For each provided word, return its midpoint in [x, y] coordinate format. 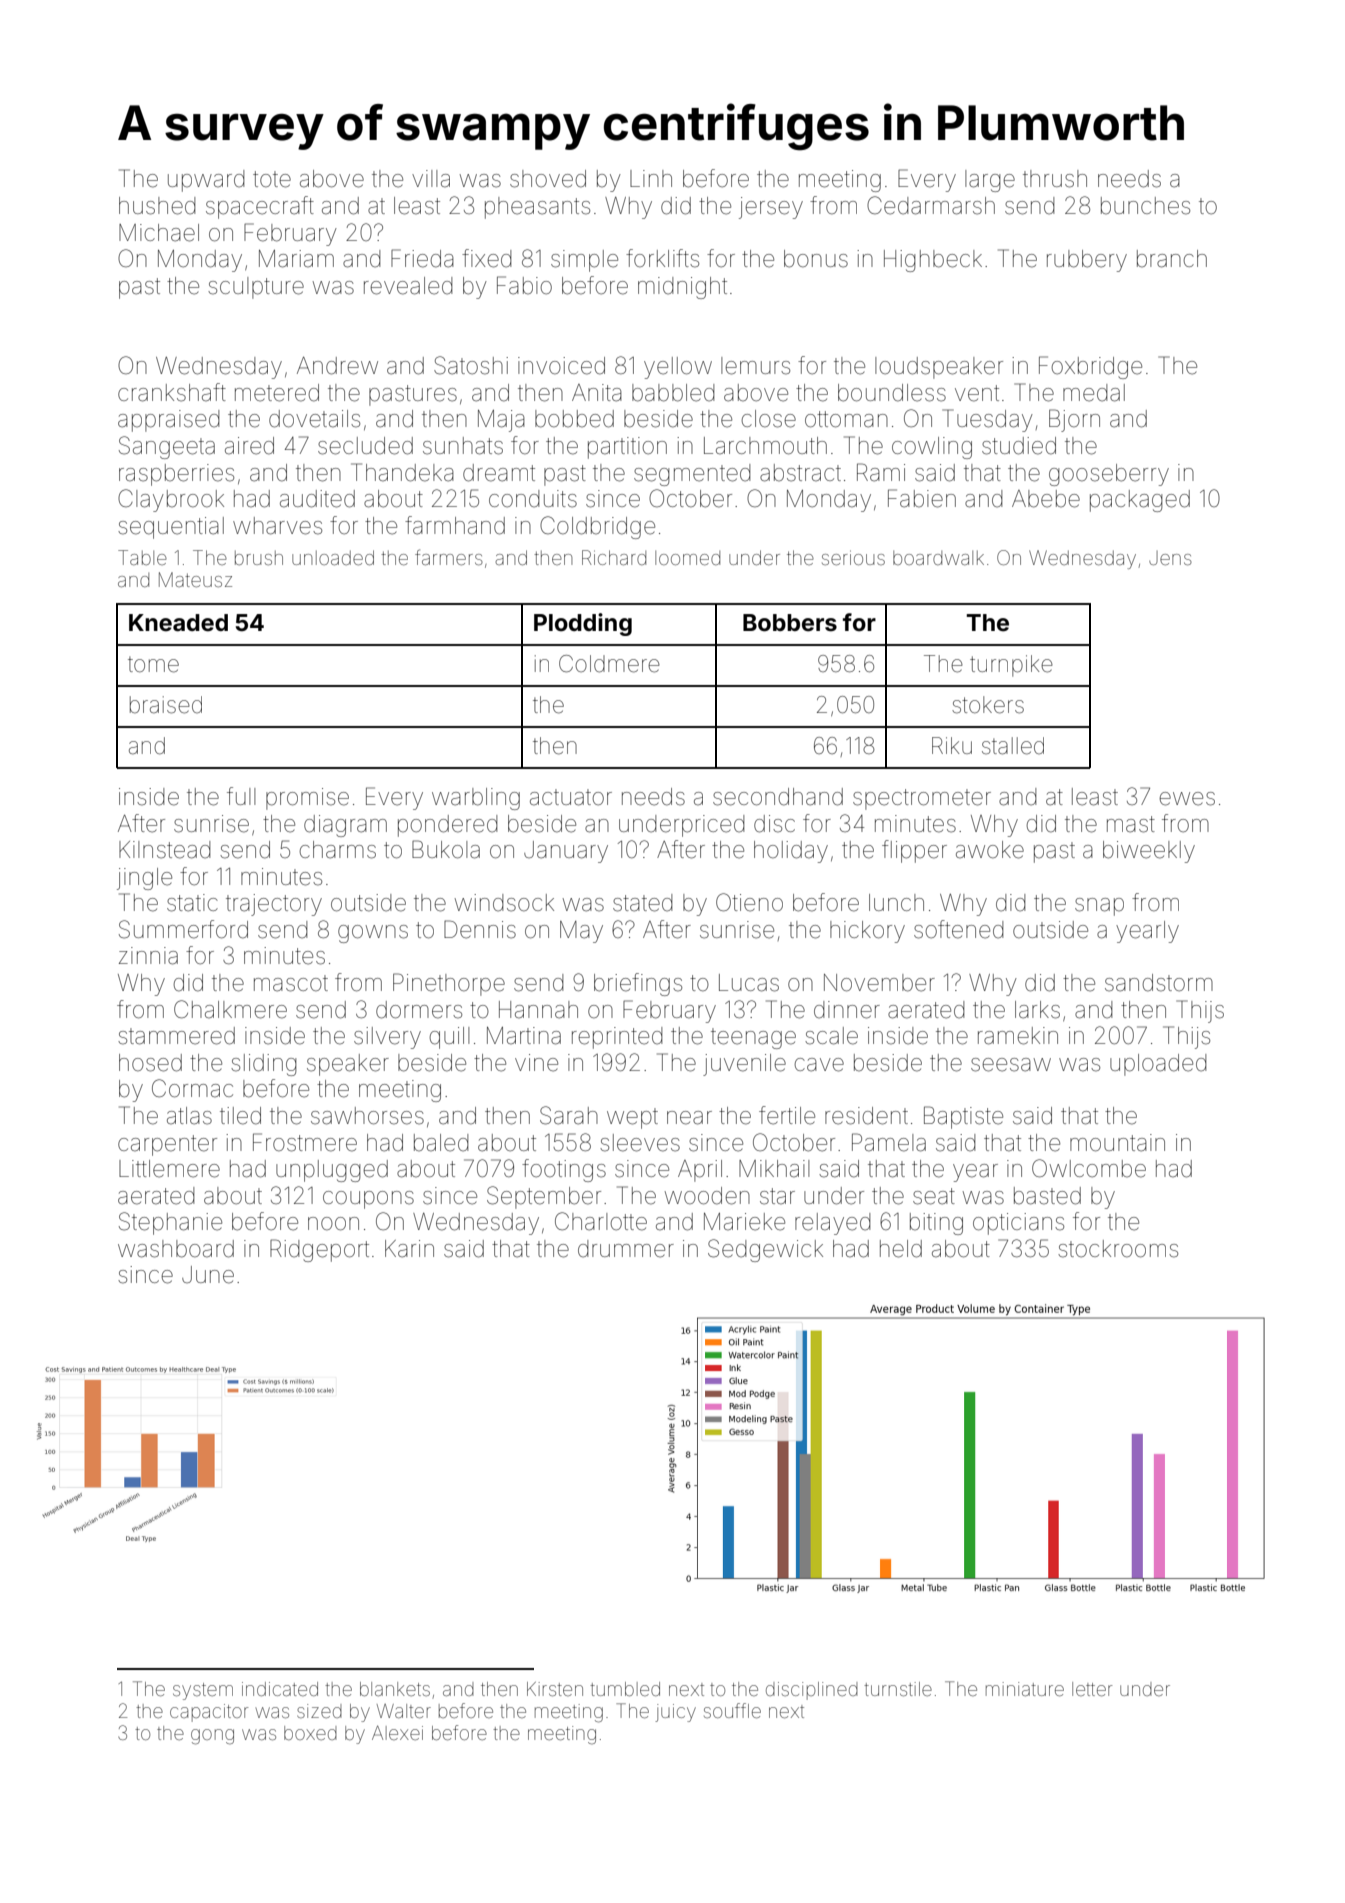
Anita [597, 393]
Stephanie [170, 1223]
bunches [1145, 206]
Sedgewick [765, 1250]
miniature [1025, 1689]
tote [272, 179]
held [901, 1249]
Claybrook [171, 500]
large [990, 181]
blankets [395, 1689]
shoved [548, 179]
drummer [626, 1249]
